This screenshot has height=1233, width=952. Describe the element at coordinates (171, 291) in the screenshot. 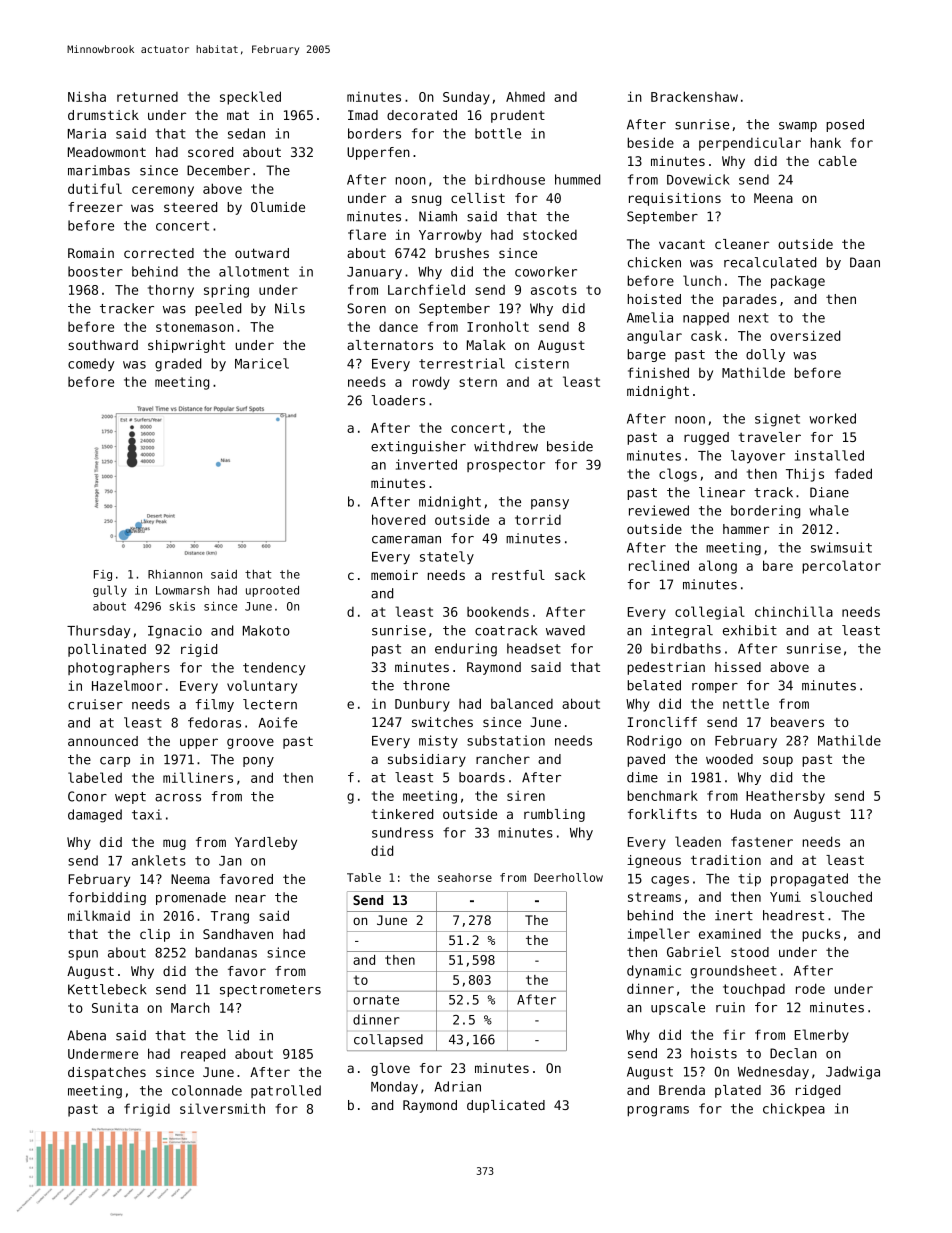

I see `thorny` at that location.
